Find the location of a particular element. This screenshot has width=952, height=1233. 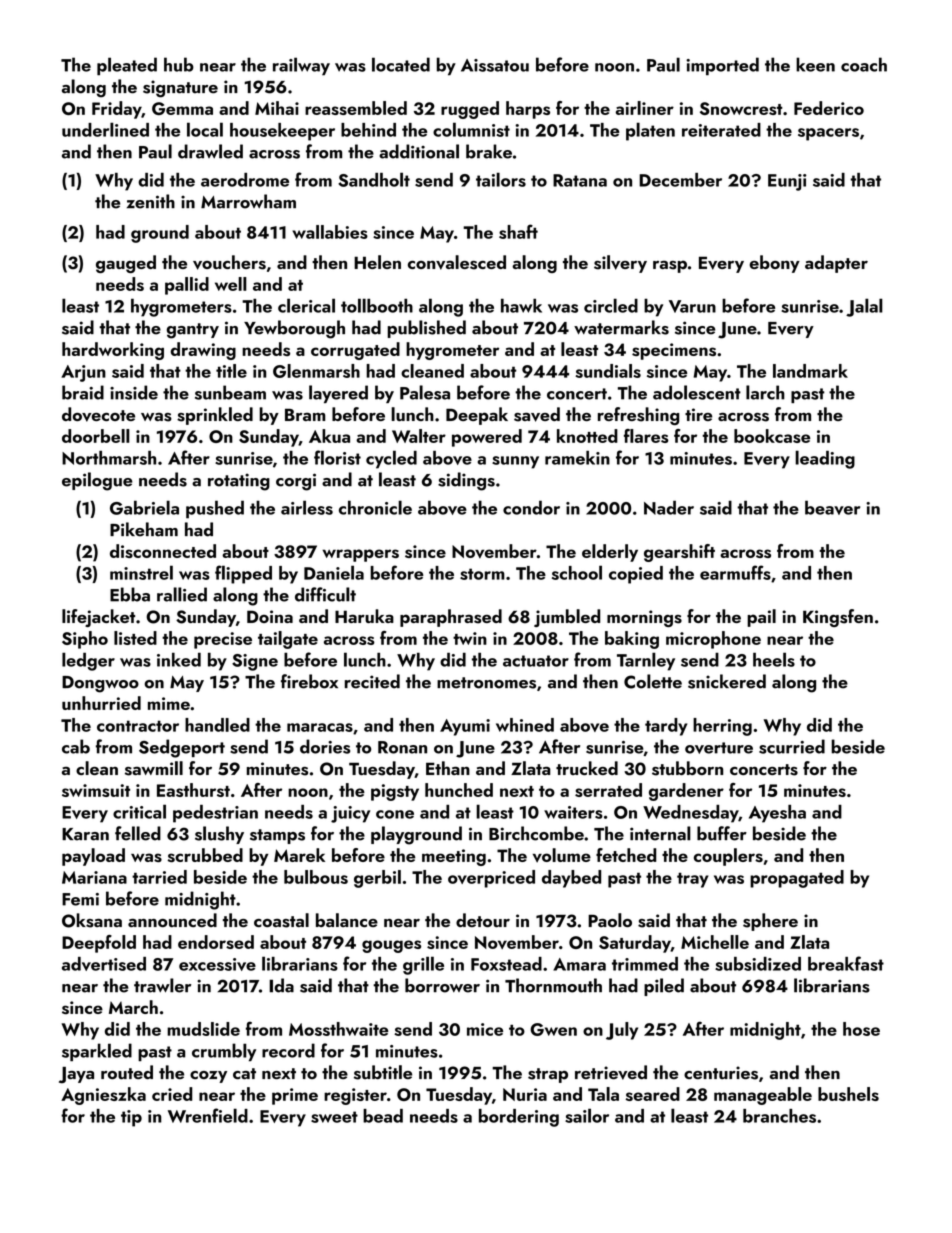

Amara is located at coordinates (579, 964).
